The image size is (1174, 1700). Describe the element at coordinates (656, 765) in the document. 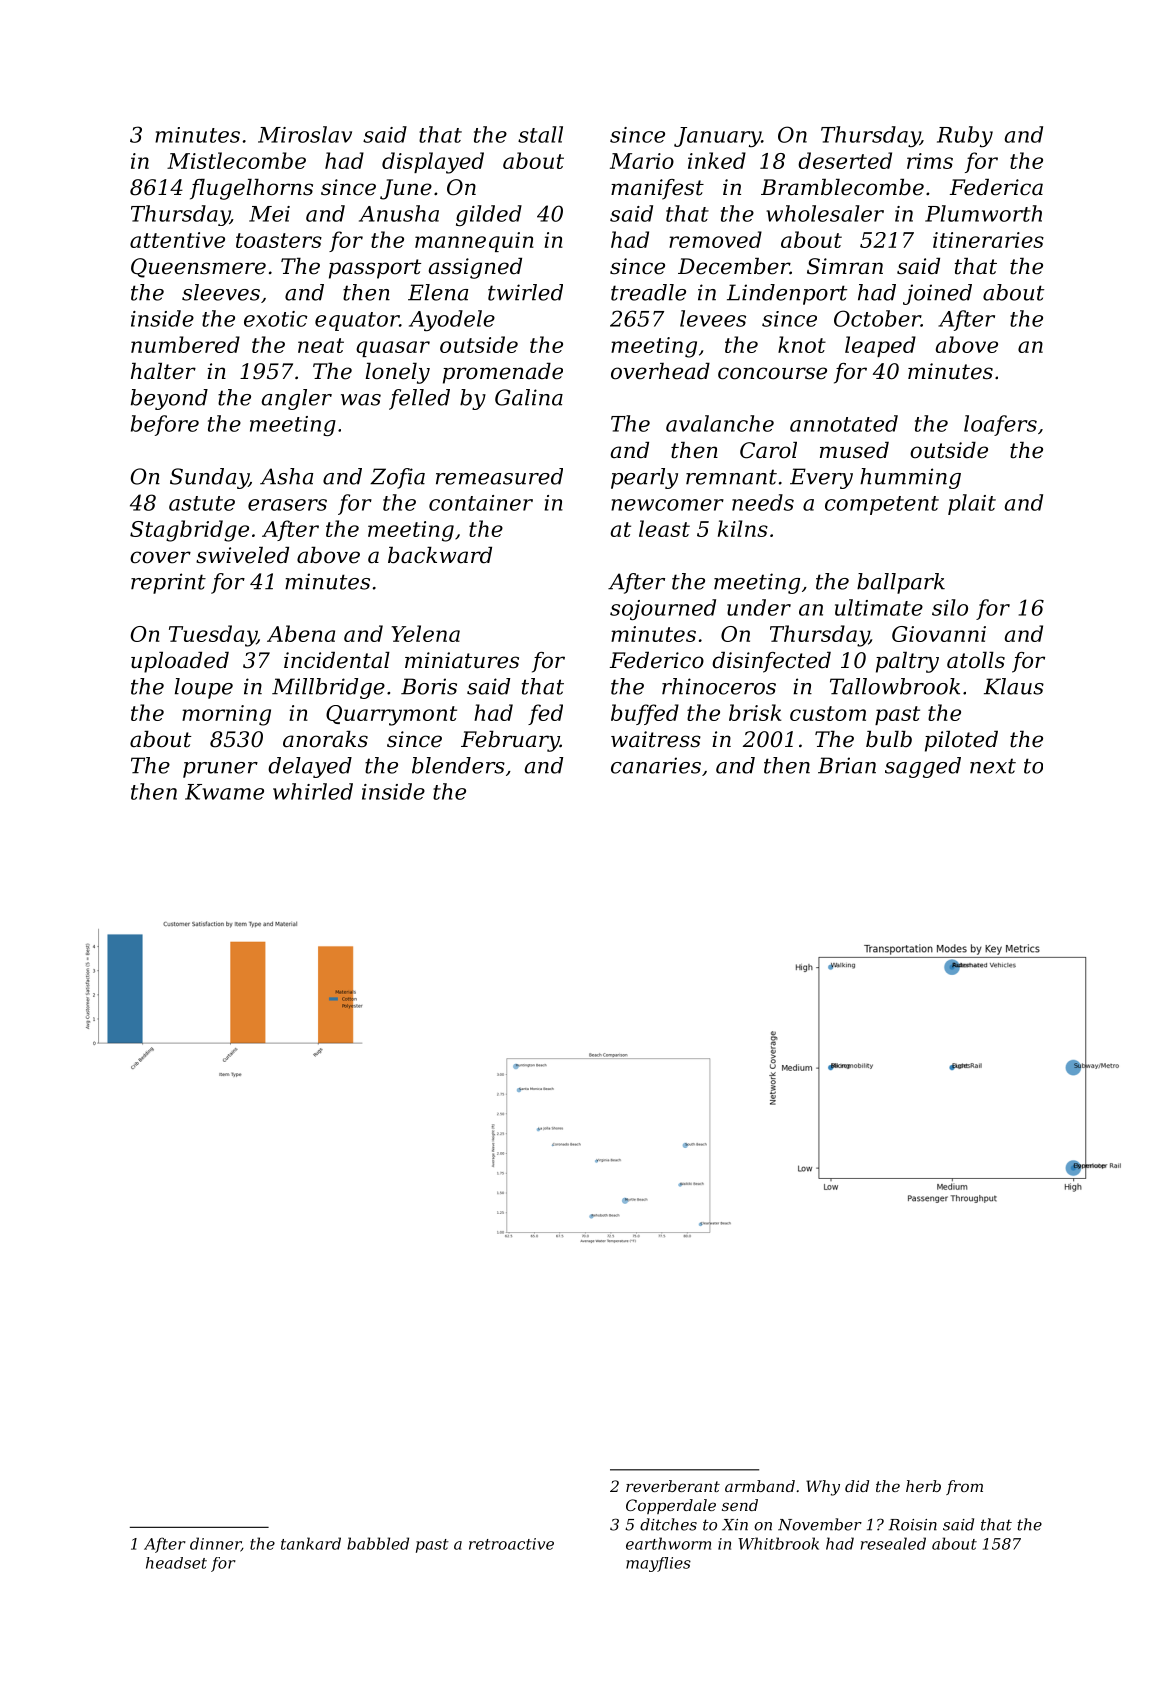

I see `canaries` at that location.
